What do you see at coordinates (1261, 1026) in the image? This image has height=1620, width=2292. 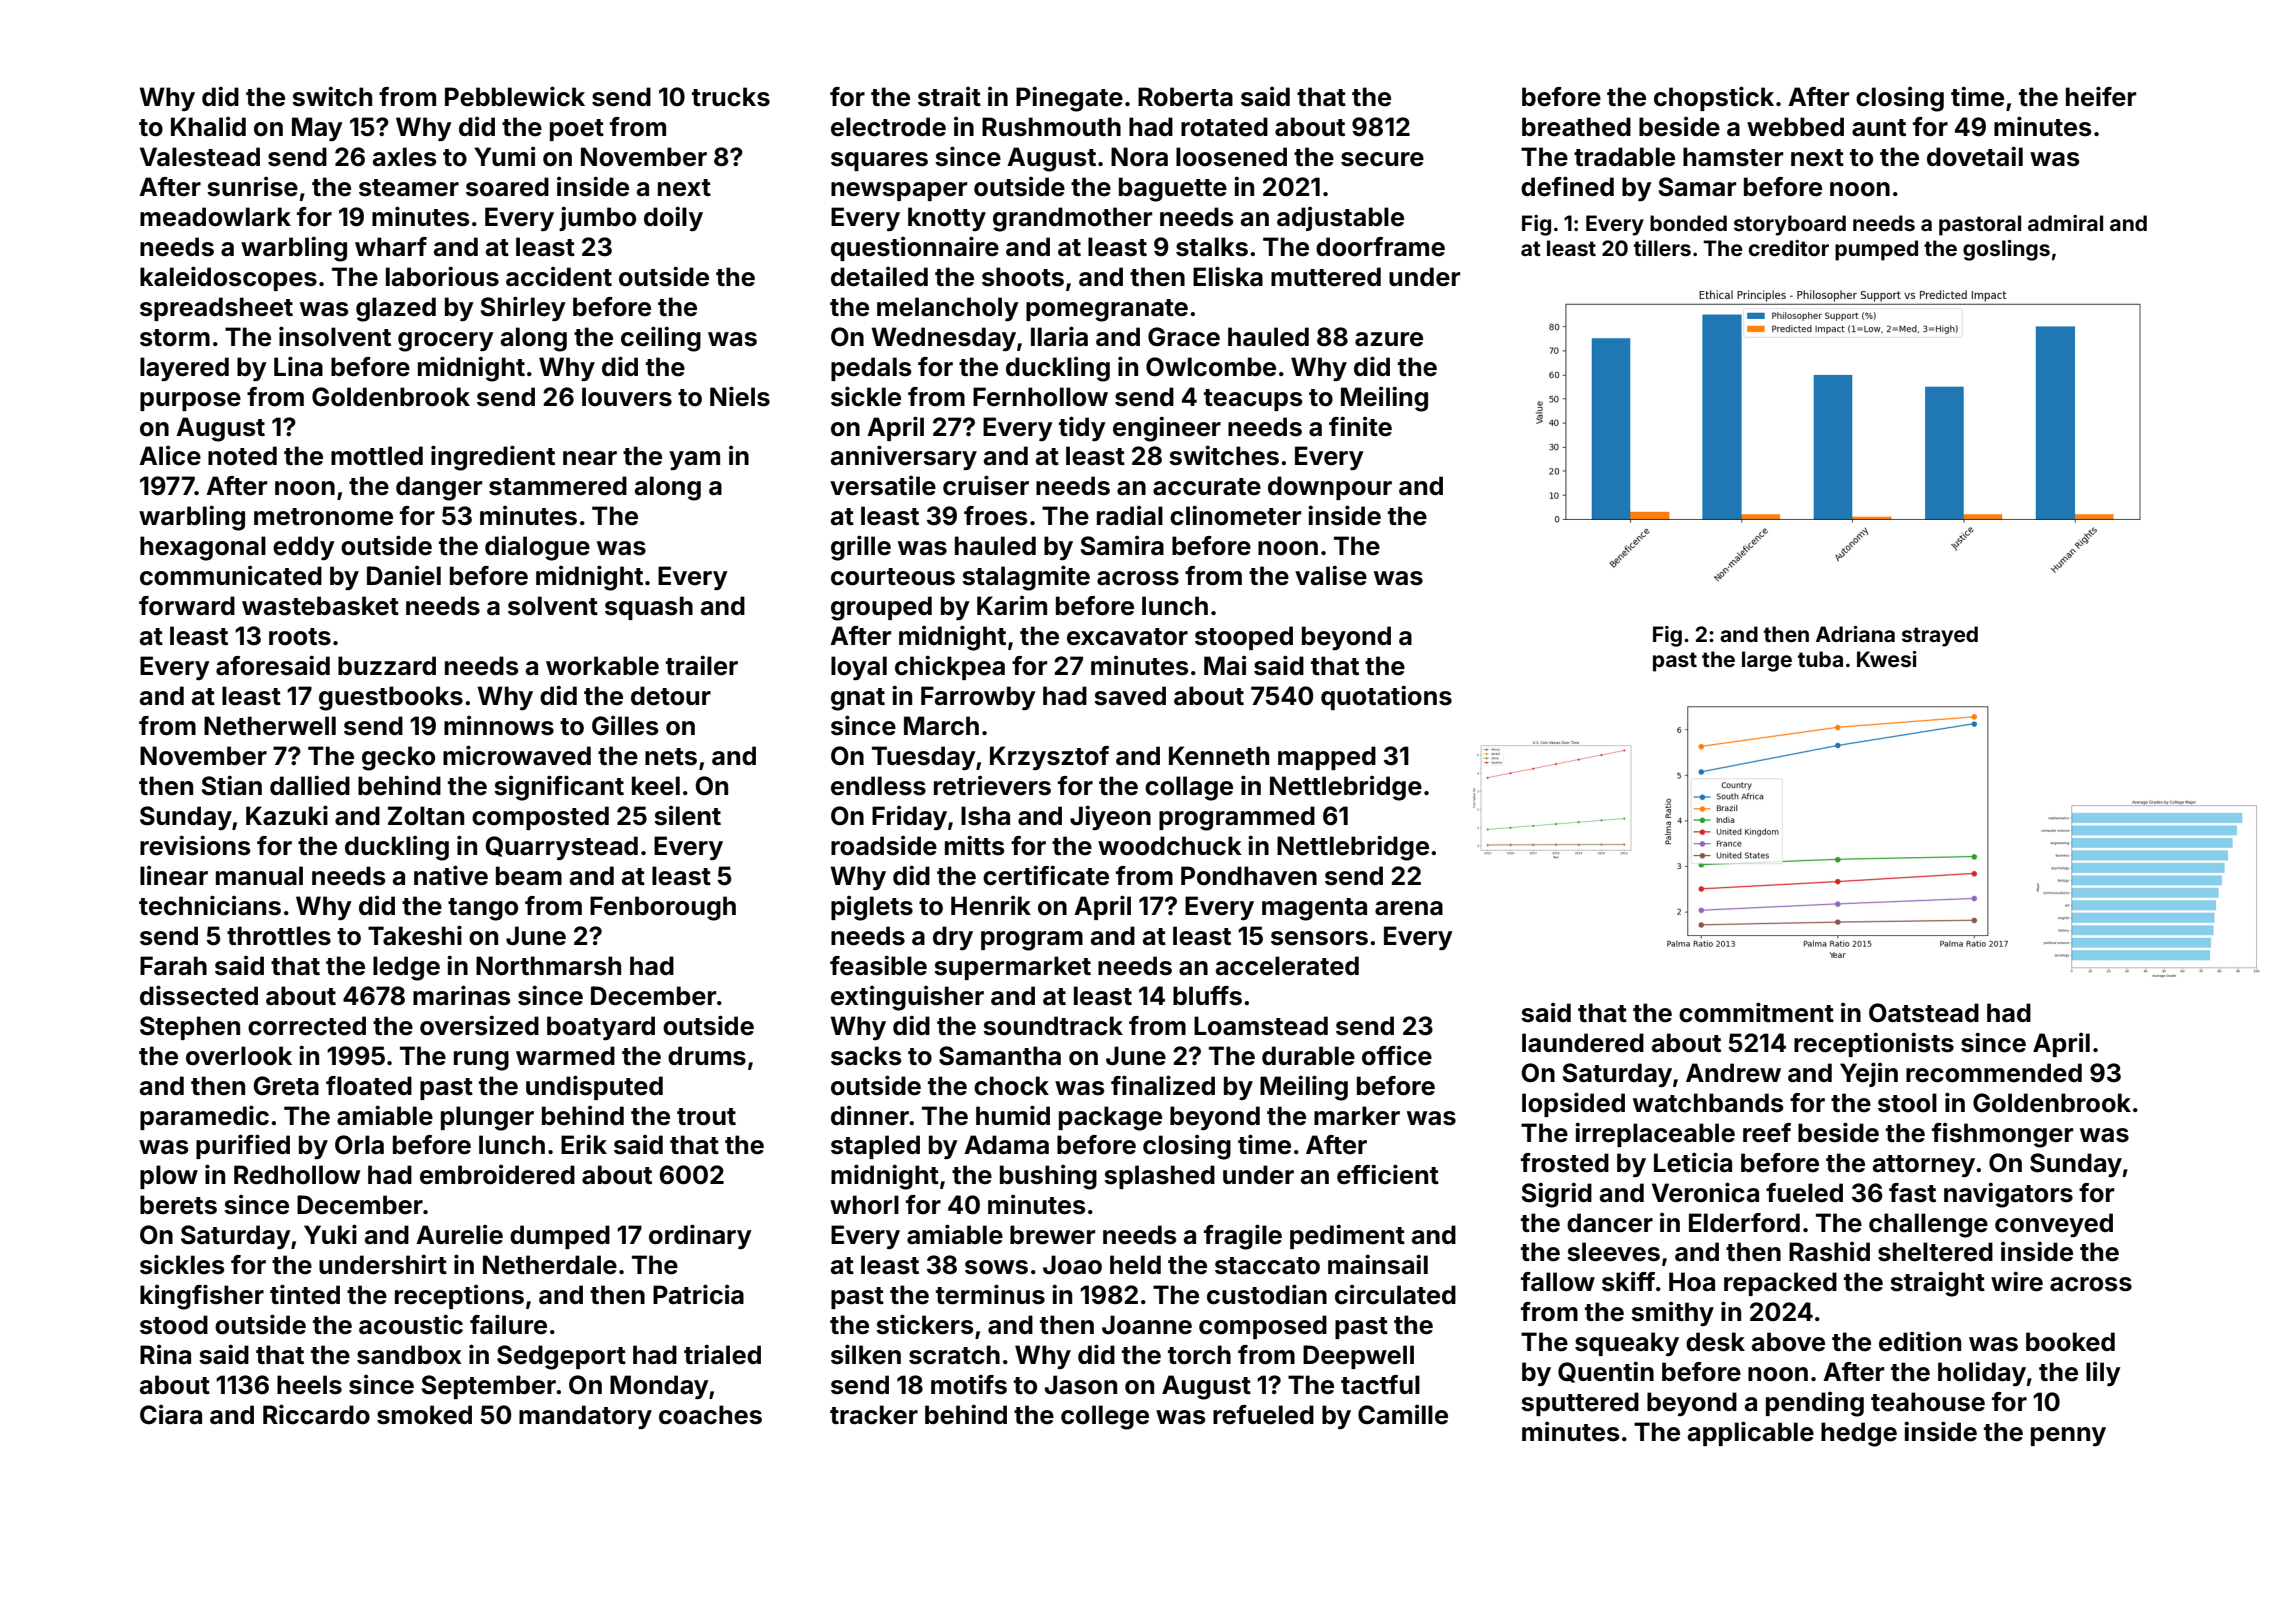 I see `Loamstead` at bounding box center [1261, 1026].
